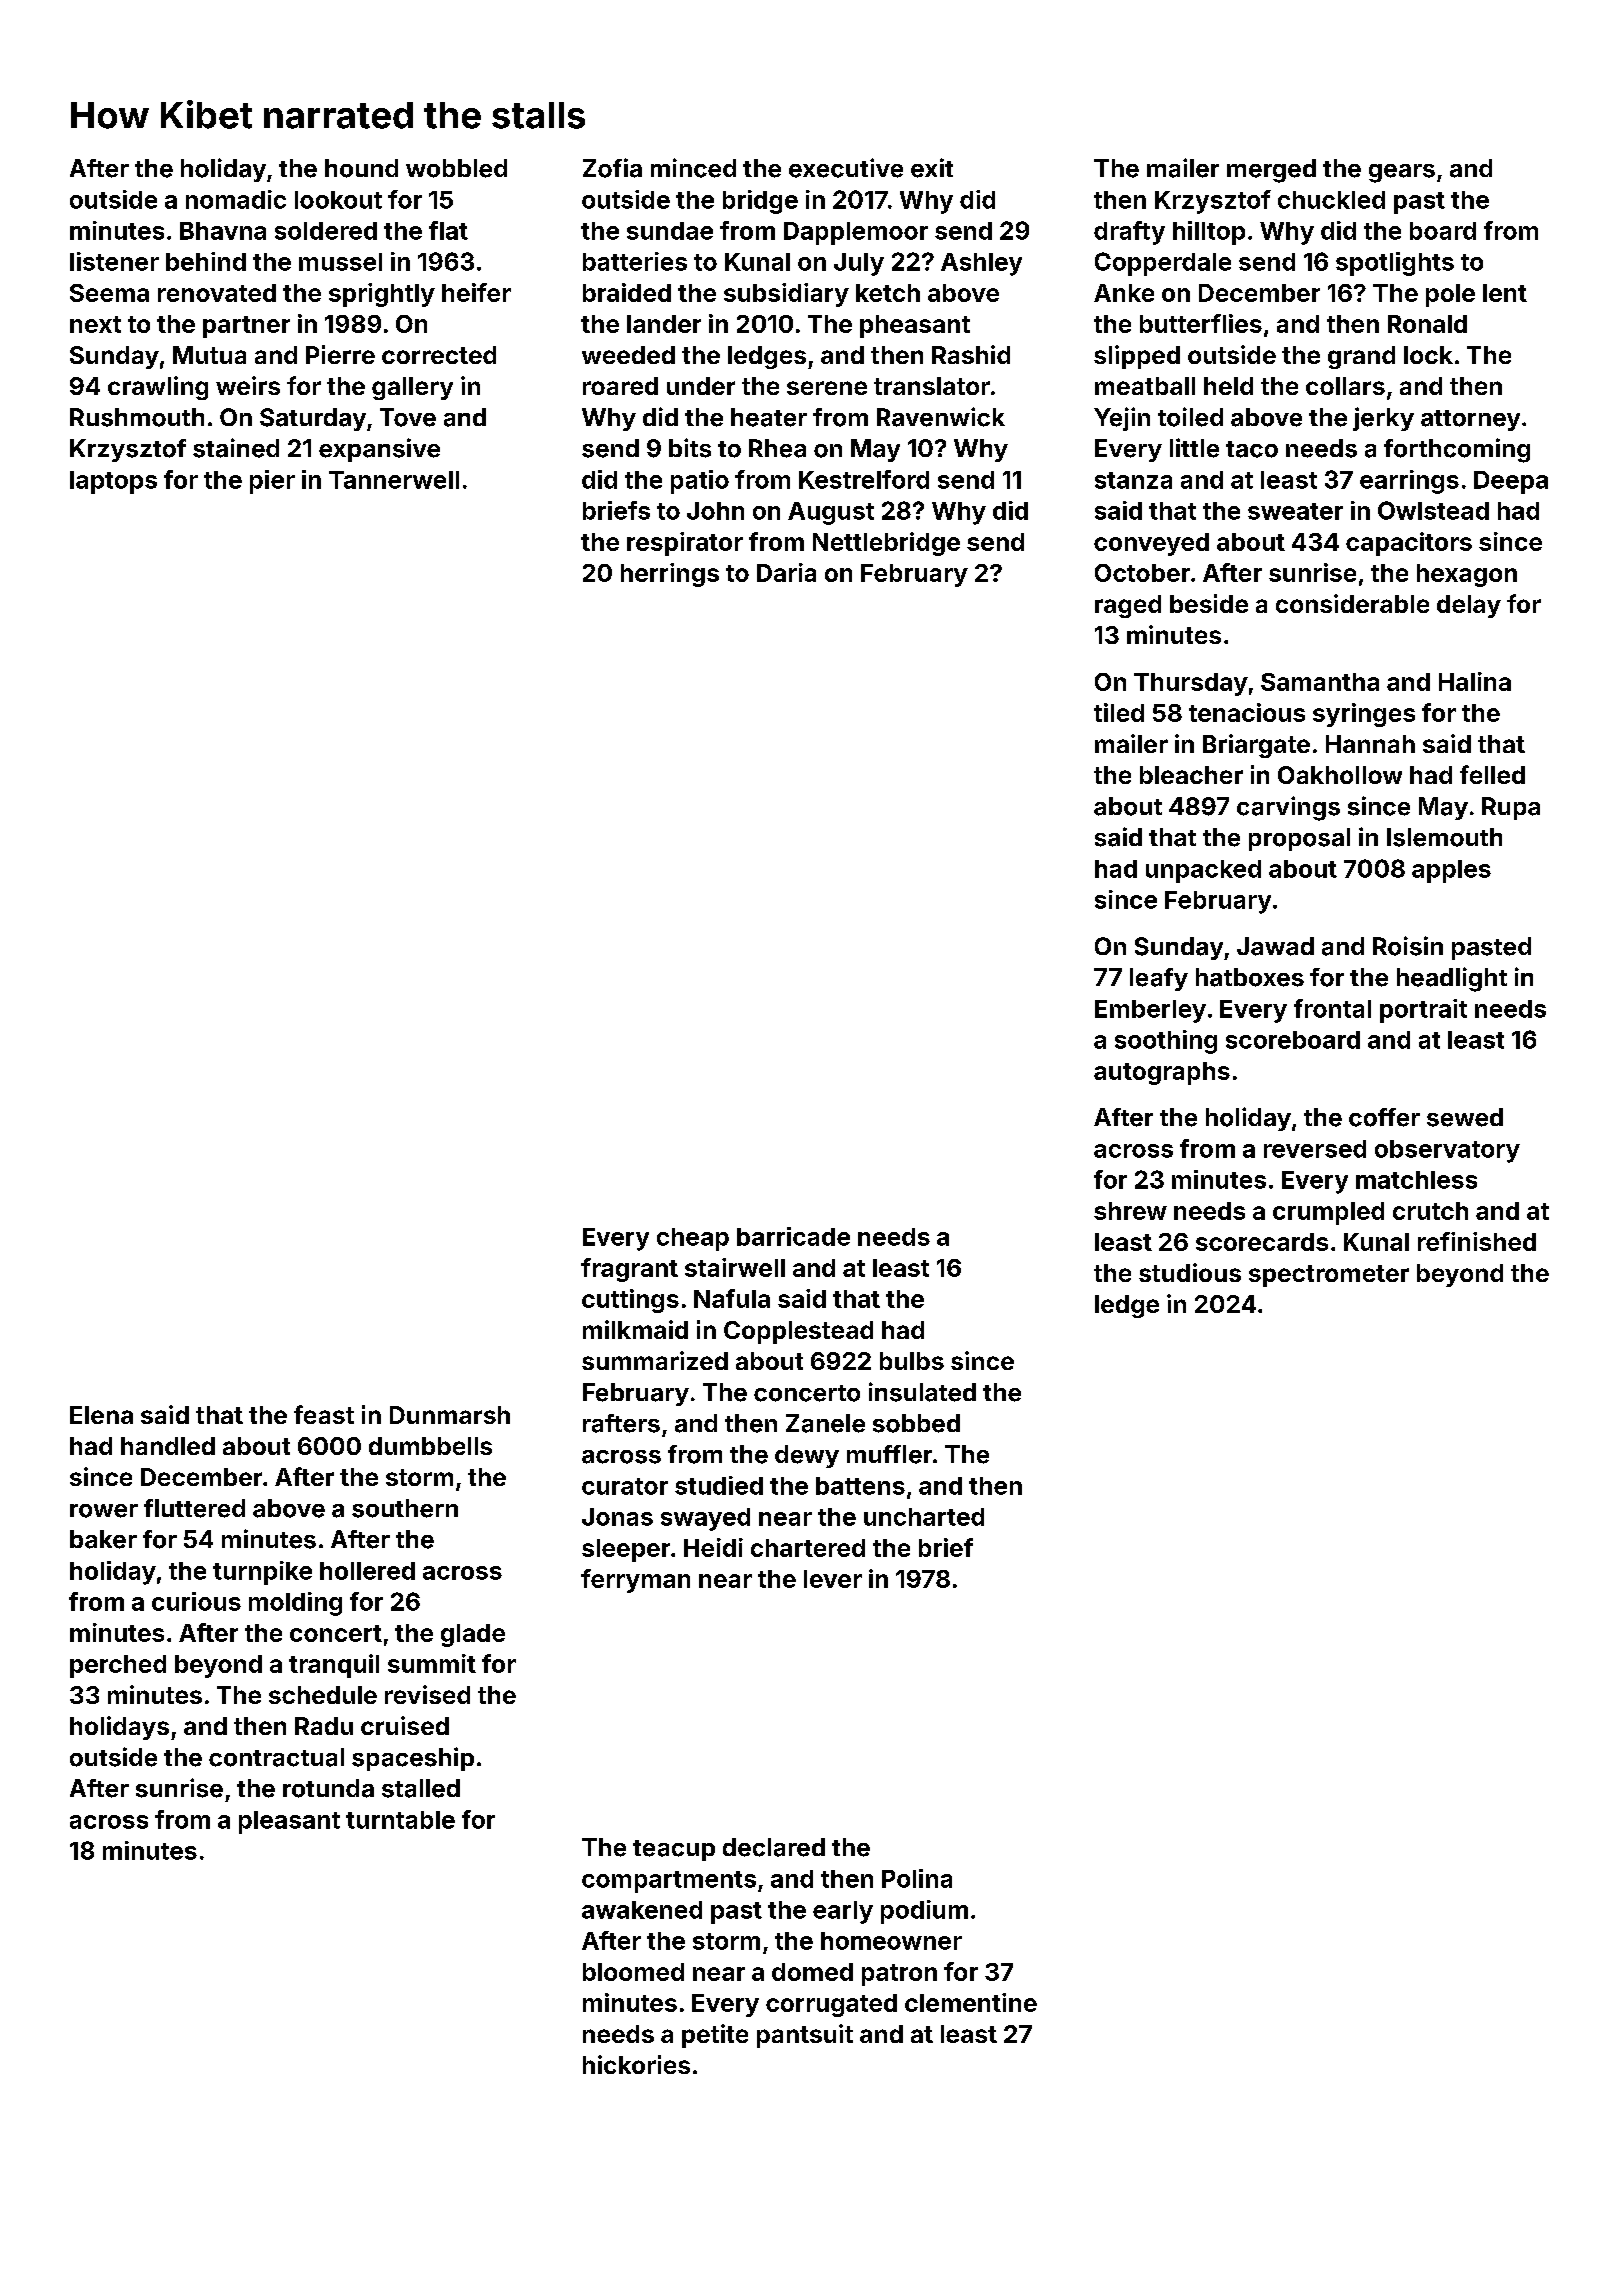 The width and height of the screenshot is (1620, 2292). What do you see at coordinates (670, 231) in the screenshot?
I see `sundae` at bounding box center [670, 231].
